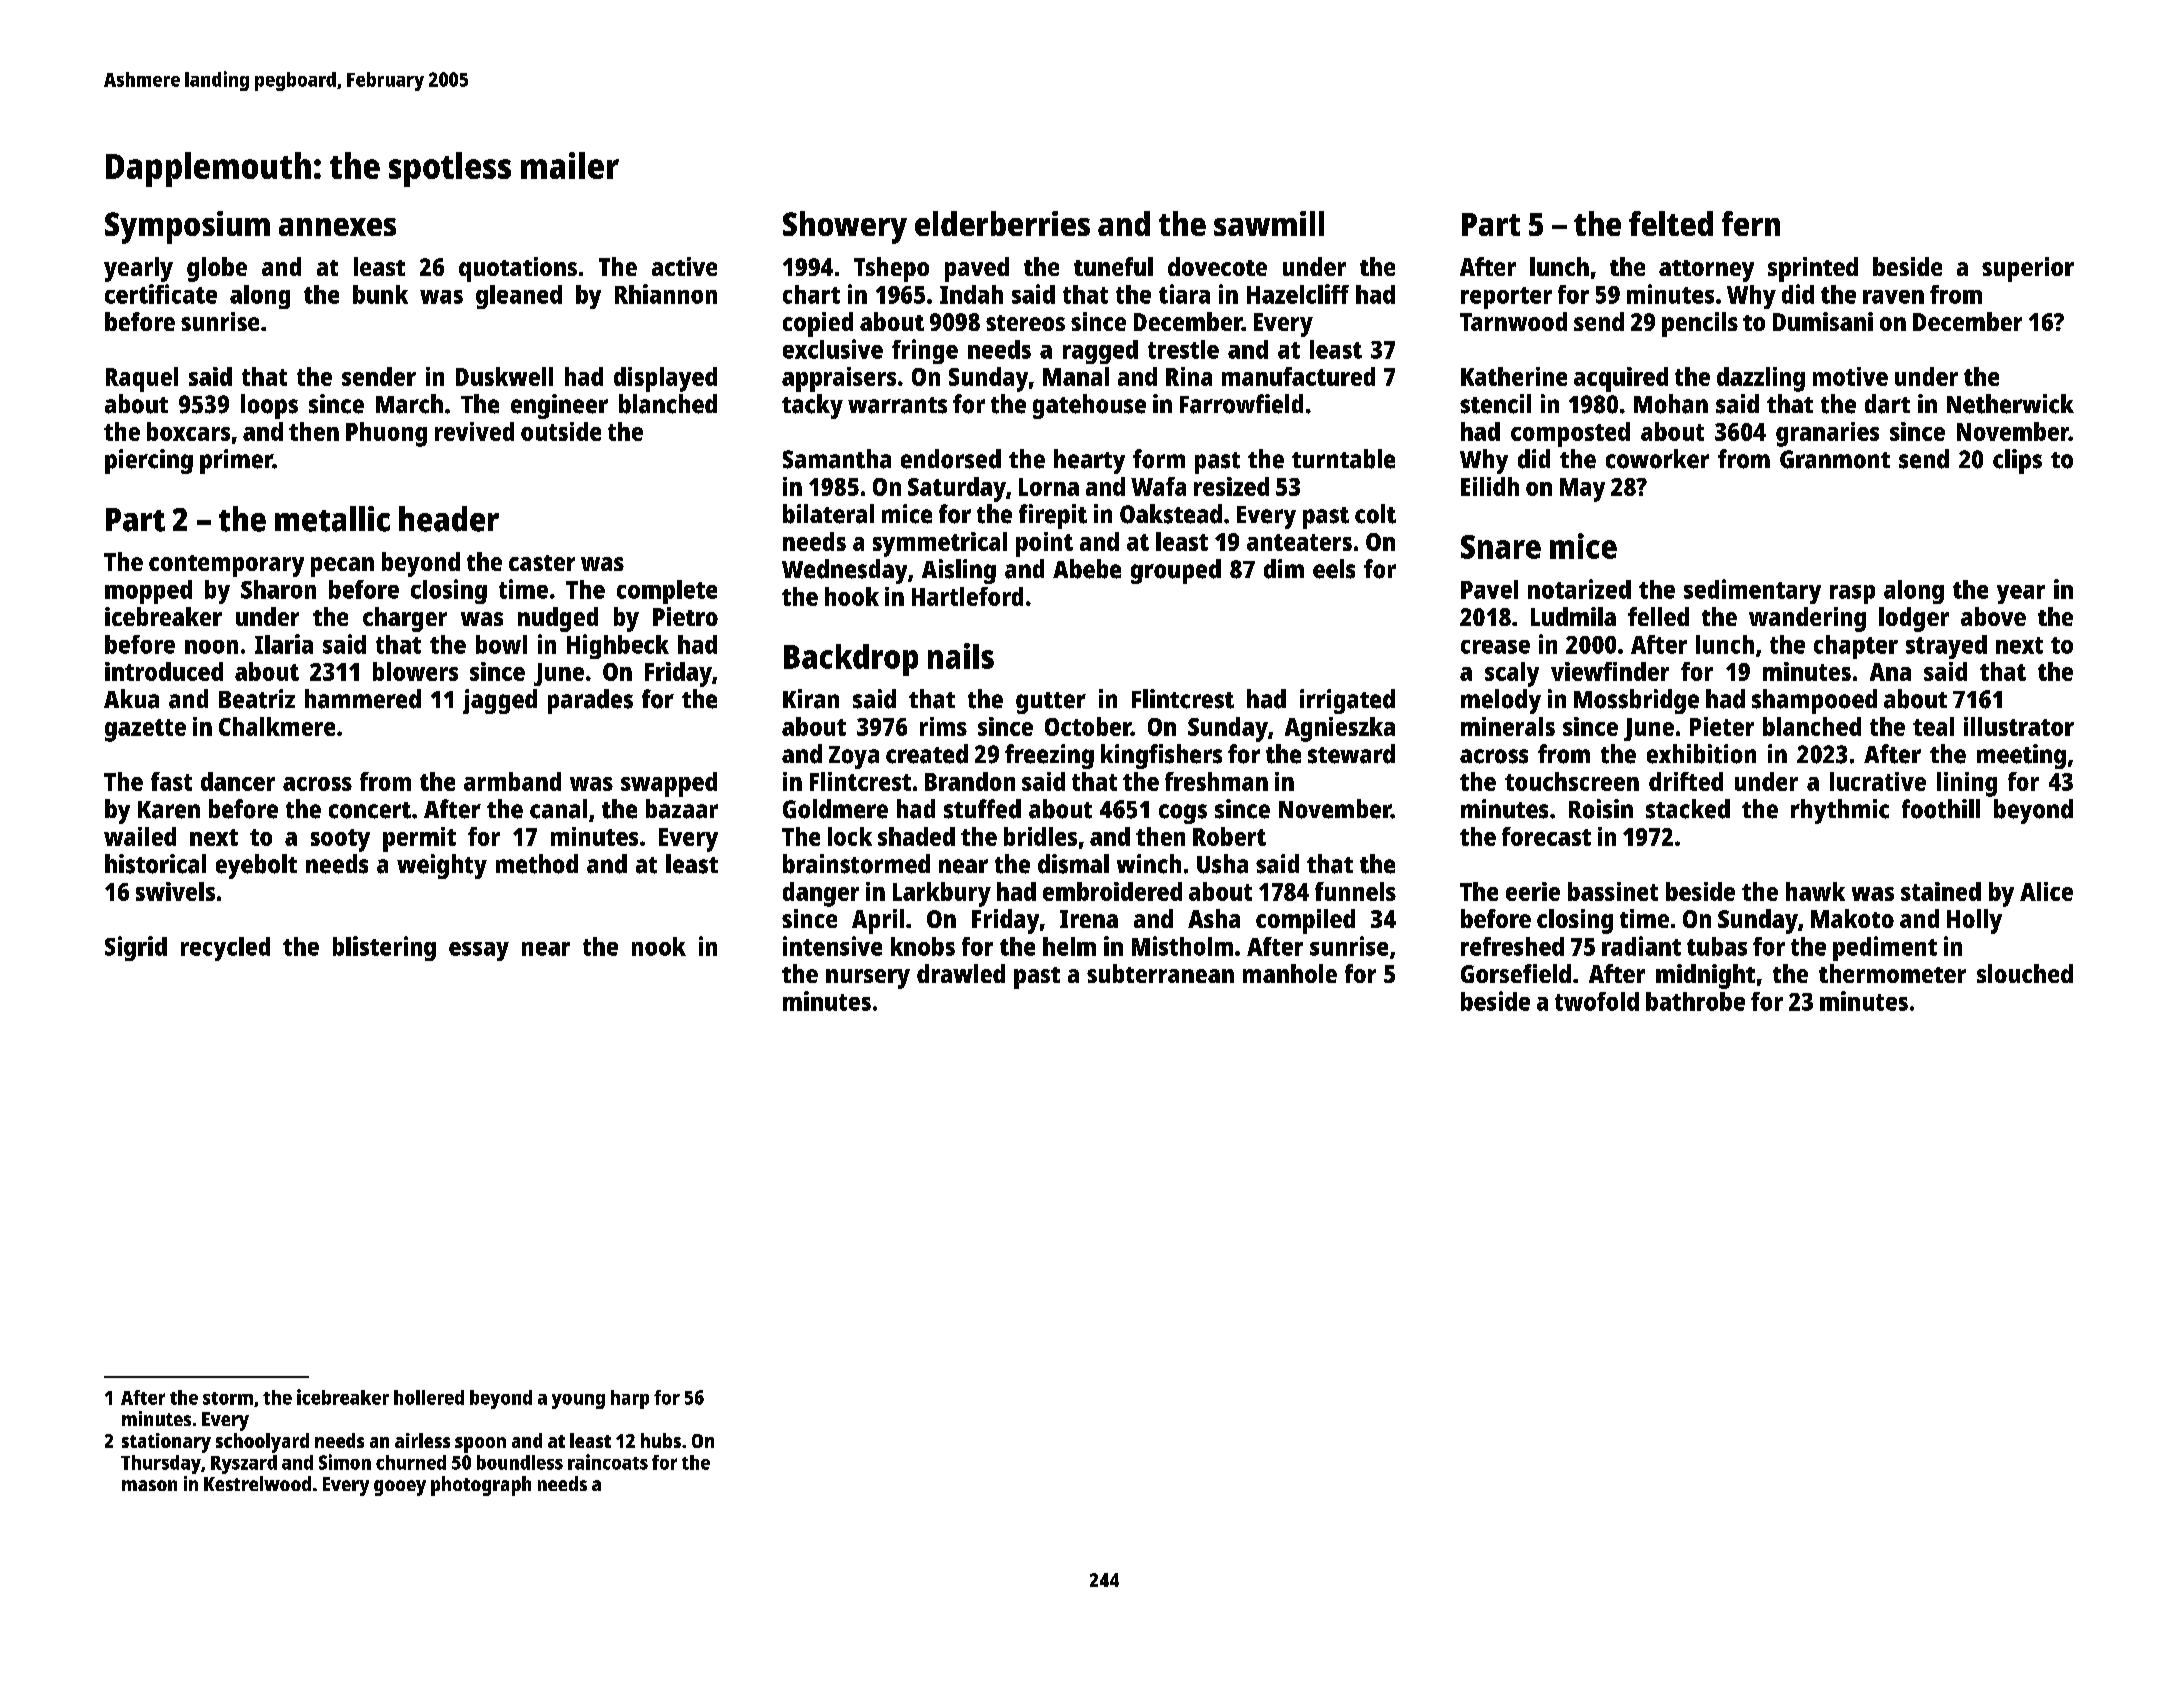 The height and width of the screenshot is (1683, 2178). Describe the element at coordinates (429, 1397) in the screenshot. I see `hollered` at that location.
